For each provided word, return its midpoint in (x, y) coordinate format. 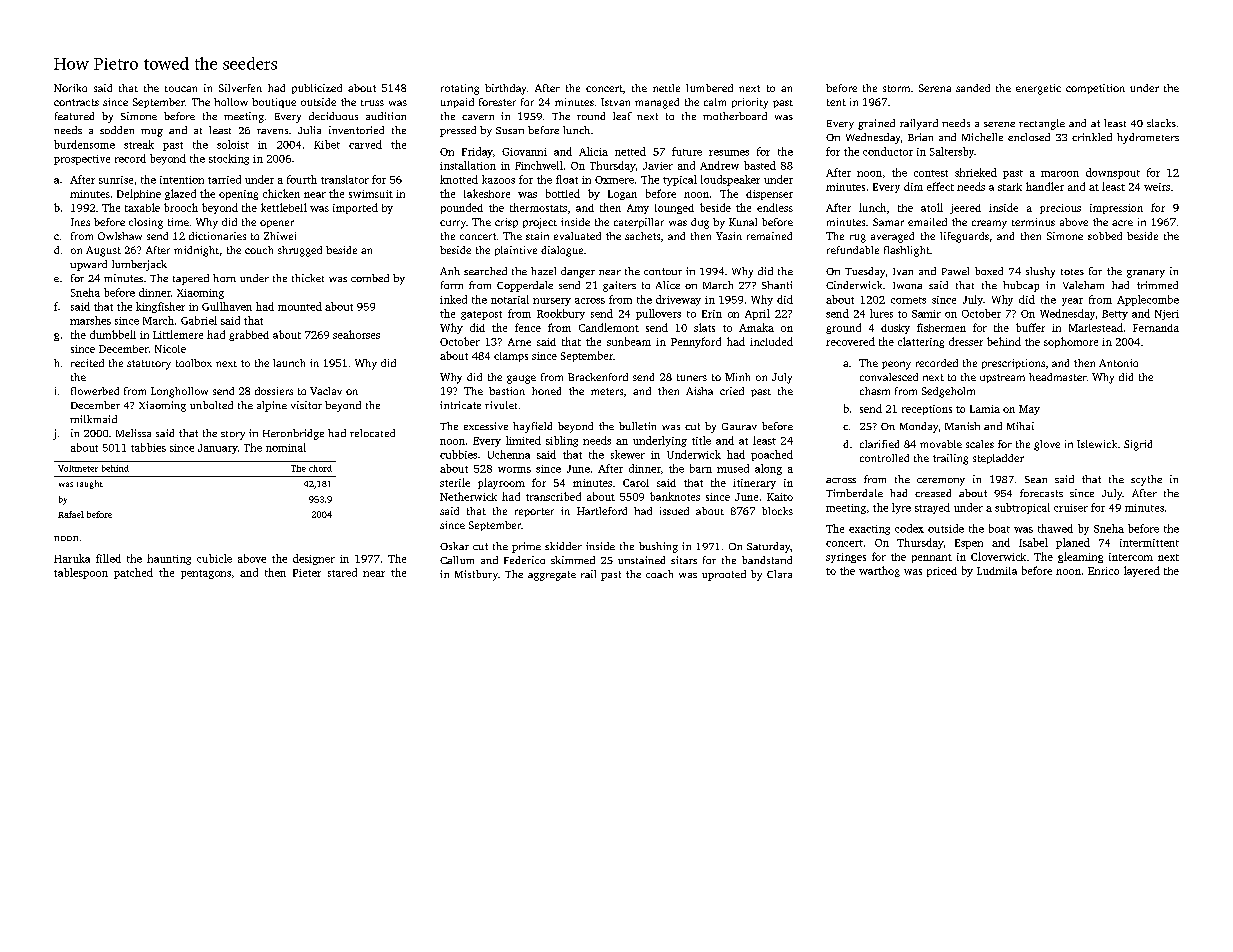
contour (663, 271)
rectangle (1042, 124)
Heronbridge (293, 434)
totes (1072, 272)
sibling (562, 441)
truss (372, 103)
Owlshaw (120, 236)
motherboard (735, 116)
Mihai (1020, 426)
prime (526, 547)
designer (314, 559)
